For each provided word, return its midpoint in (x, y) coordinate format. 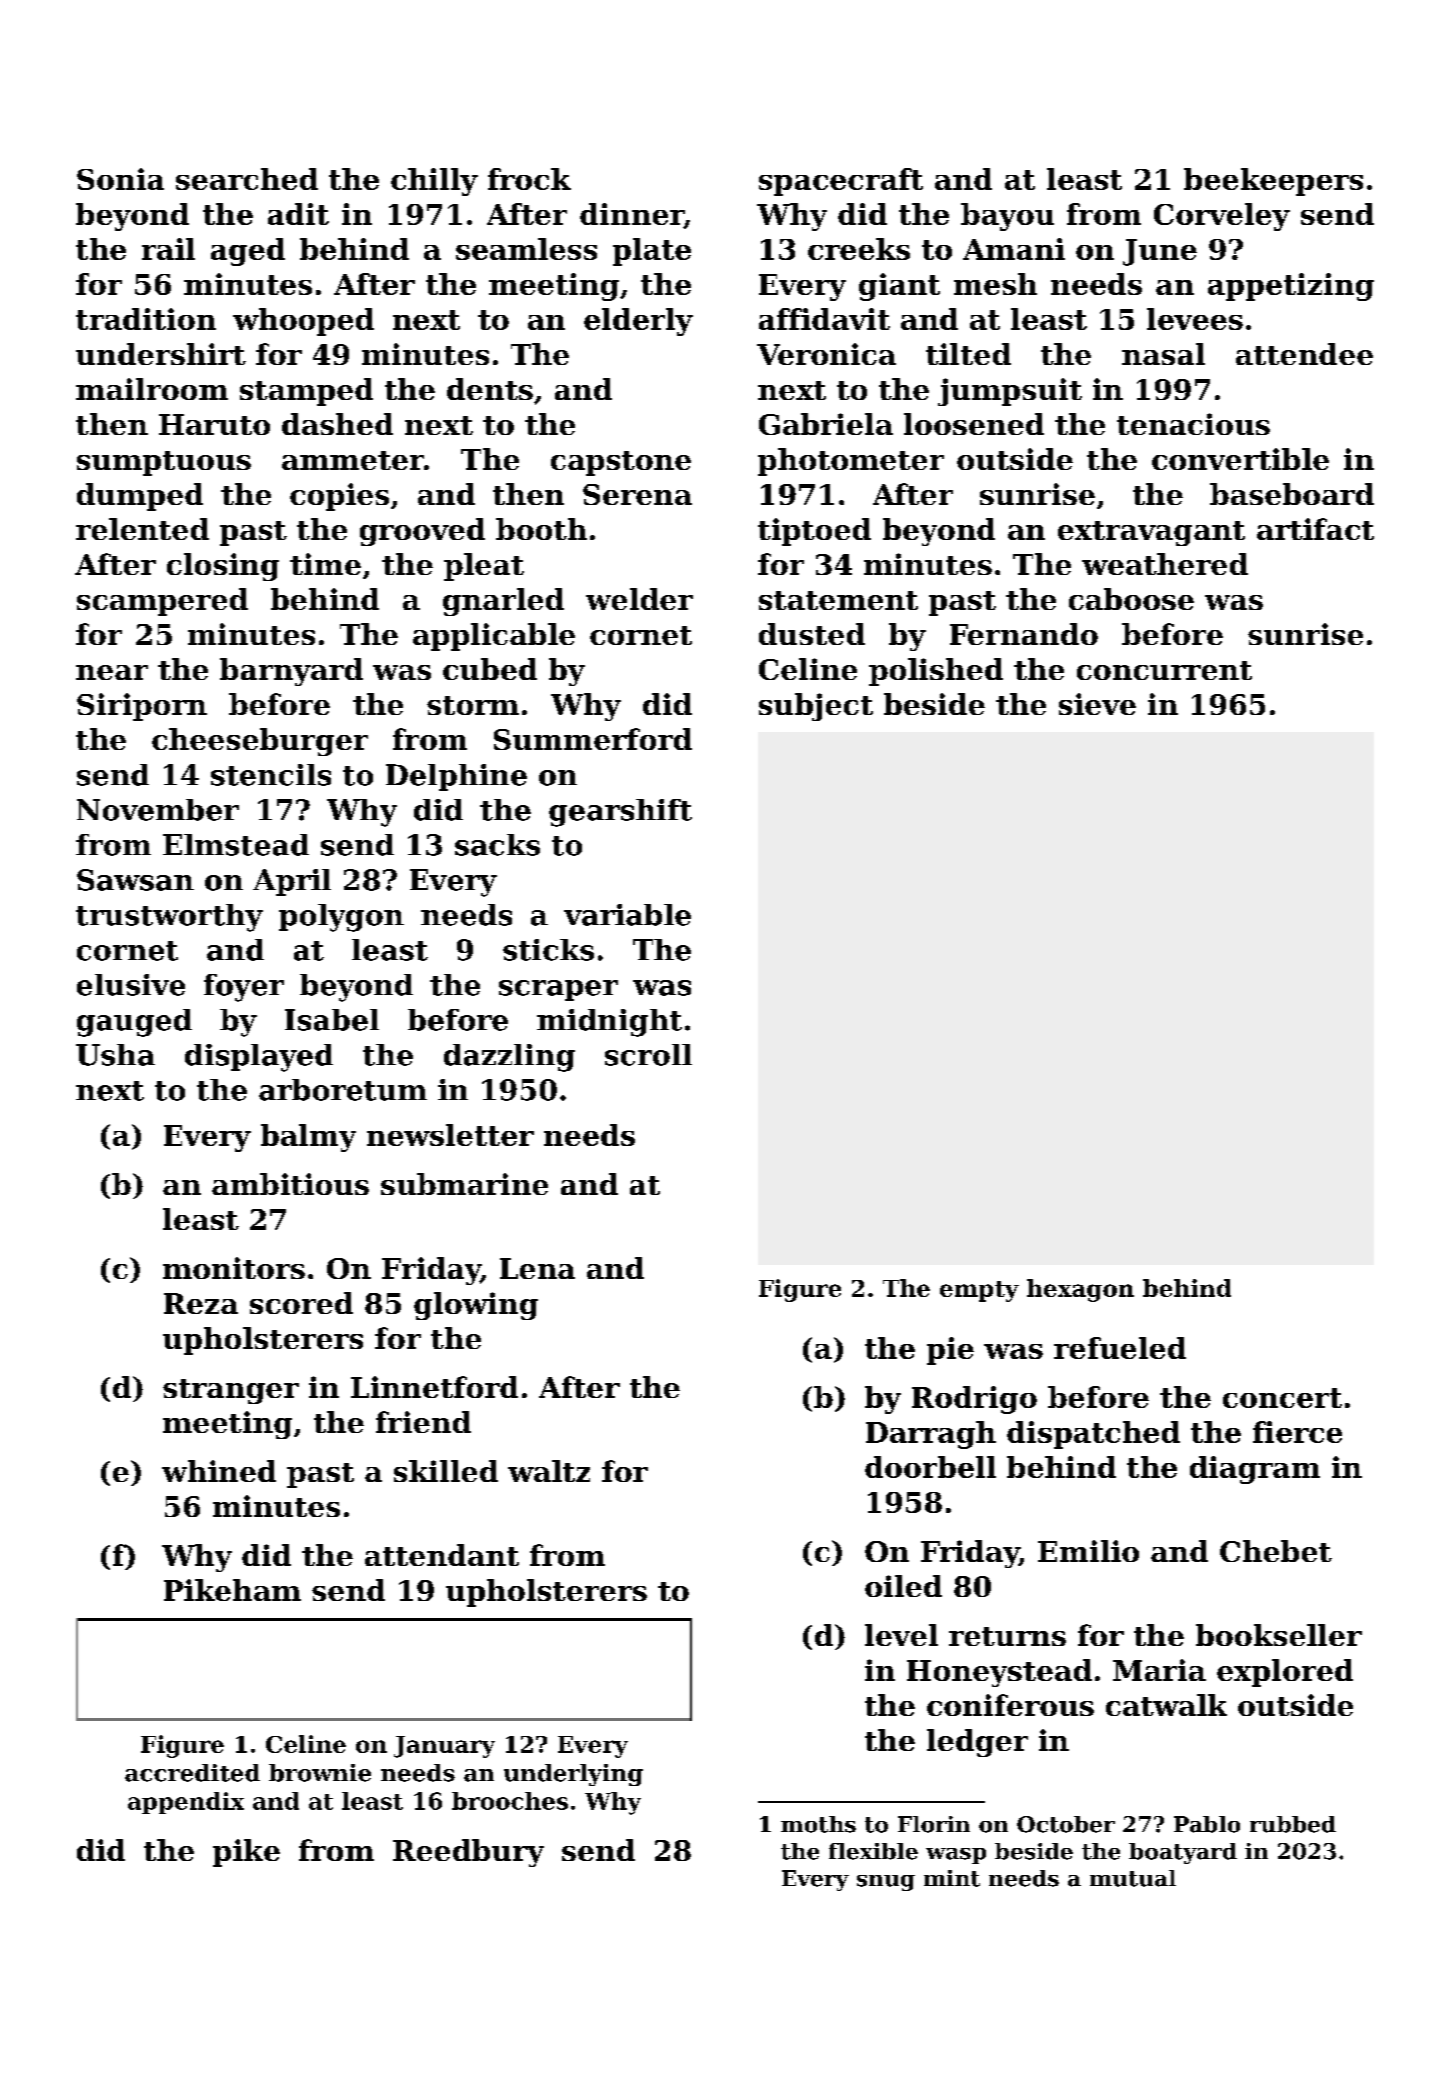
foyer (244, 988)
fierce (1297, 1432)
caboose (1131, 599)
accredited (192, 1773)
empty (979, 1291)
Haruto (214, 424)
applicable (494, 637)
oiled (903, 1586)
